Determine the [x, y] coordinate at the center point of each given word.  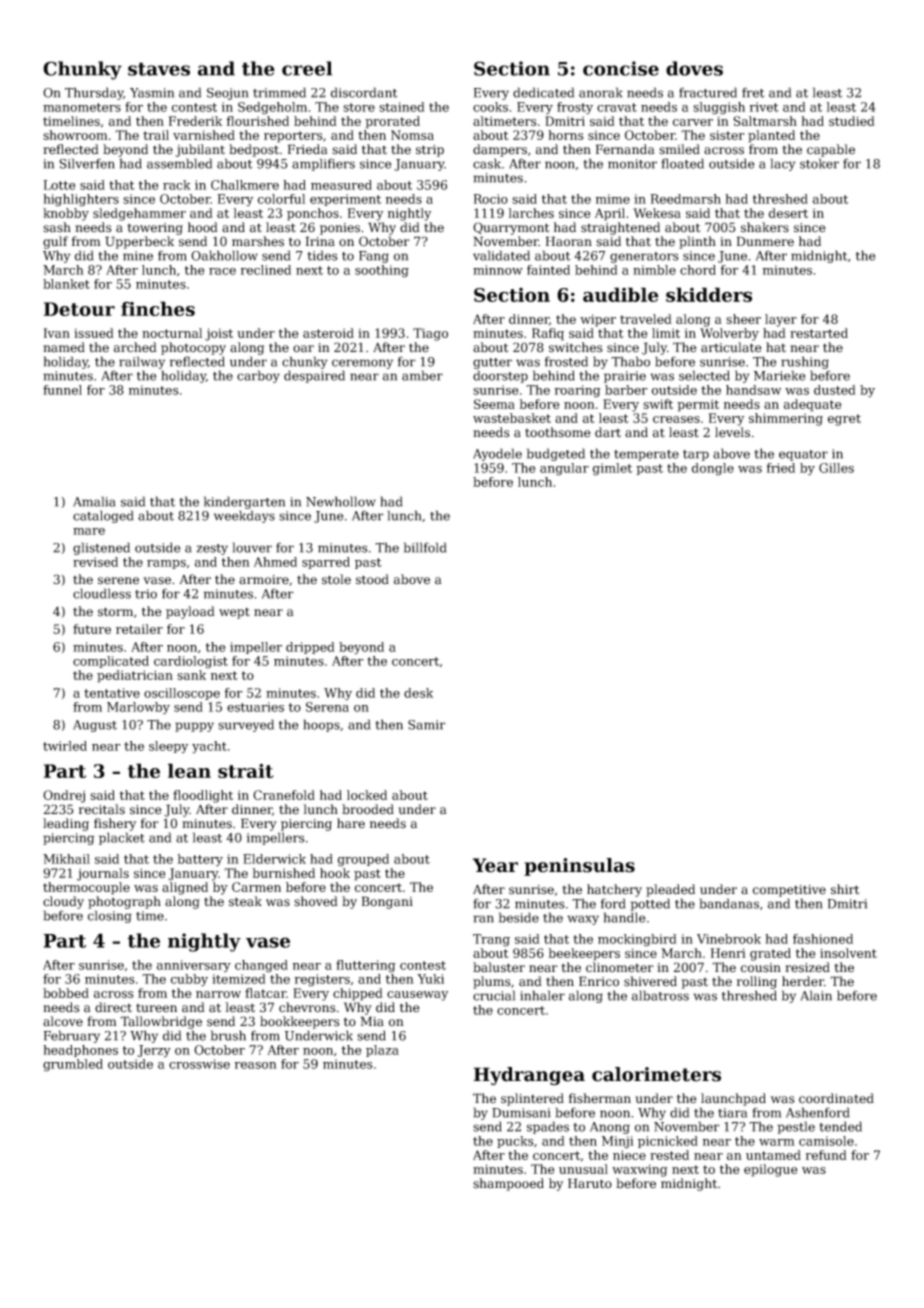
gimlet [612, 469]
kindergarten [244, 502]
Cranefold [284, 795]
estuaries [255, 707]
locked [367, 795]
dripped [310, 648]
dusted [835, 390]
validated [501, 255]
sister [727, 135]
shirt [845, 889]
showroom [75, 135]
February [72, 1036]
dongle [713, 469]
